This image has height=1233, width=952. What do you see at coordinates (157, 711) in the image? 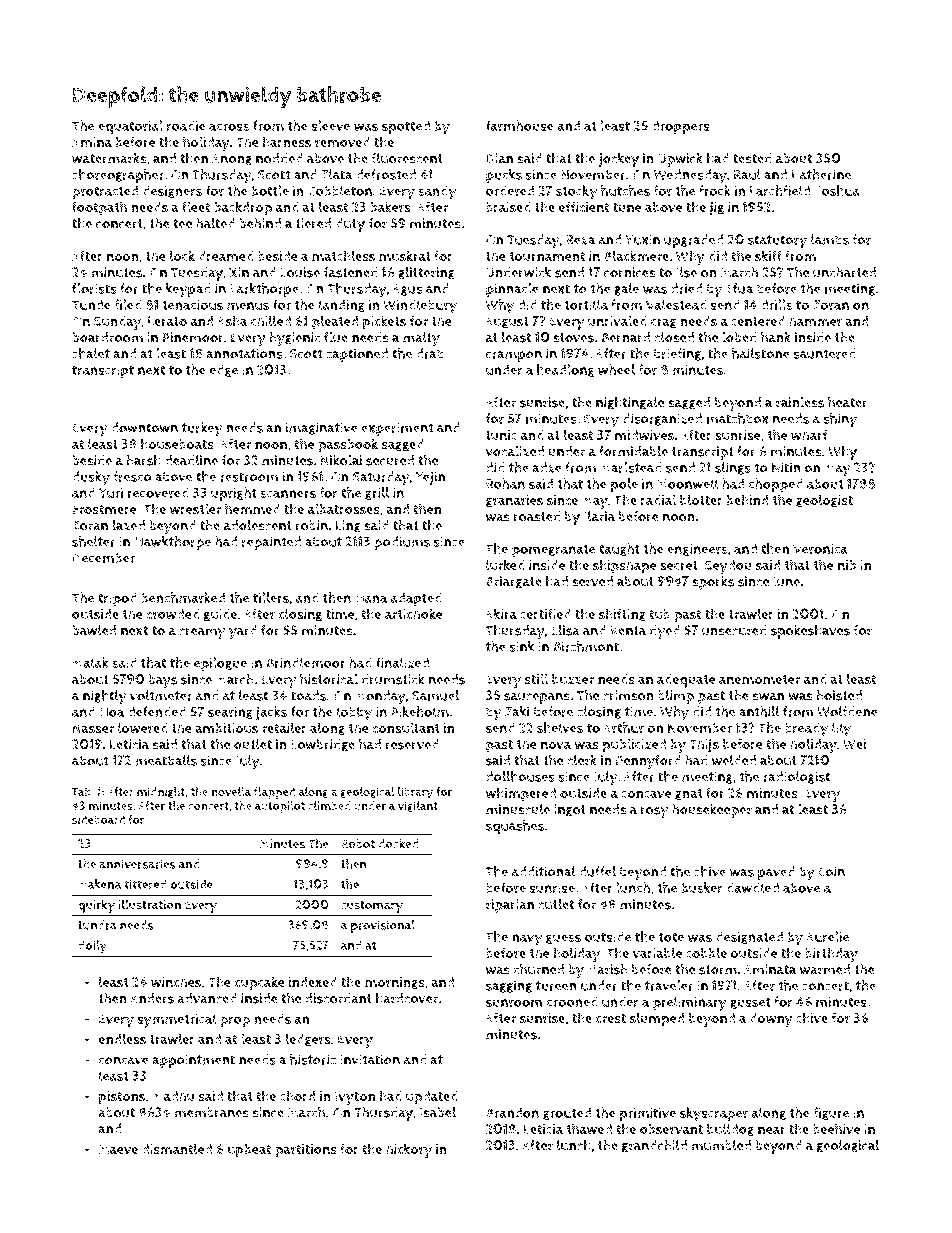
I see `defended` at bounding box center [157, 711].
